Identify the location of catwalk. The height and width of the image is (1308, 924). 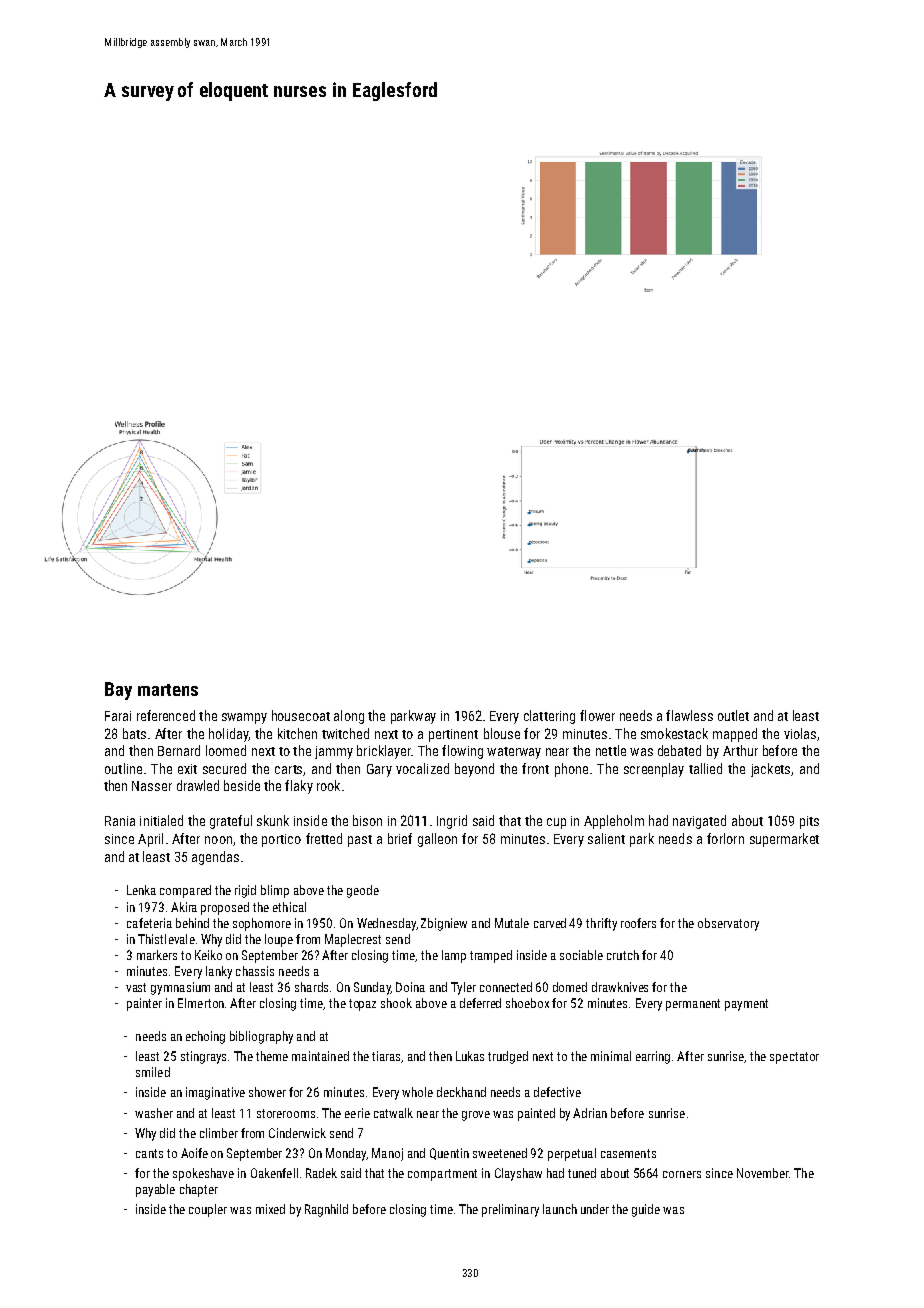
(393, 1113).
